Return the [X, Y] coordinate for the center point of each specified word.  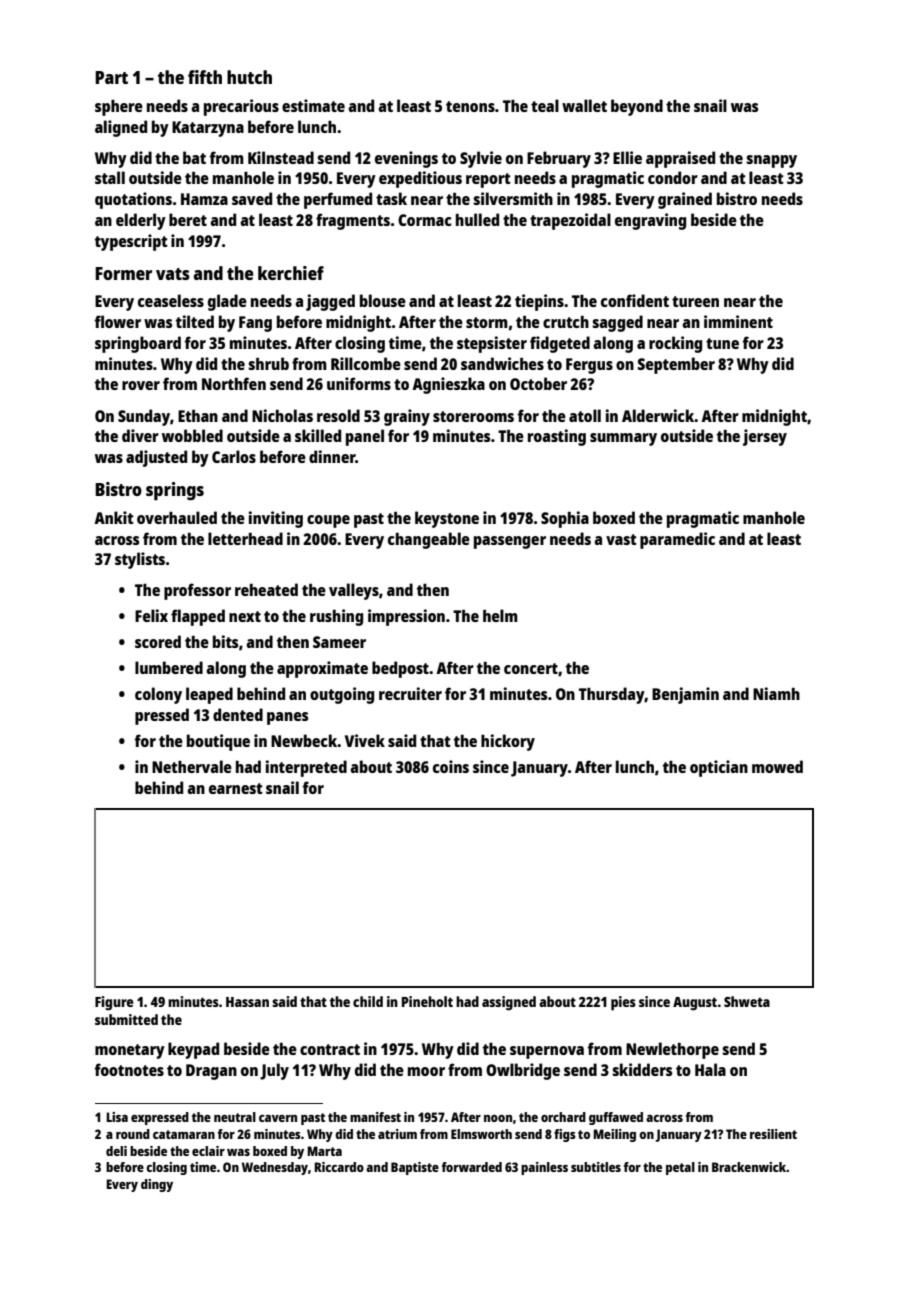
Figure [114, 1003]
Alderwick [658, 415]
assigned [509, 1003]
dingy [157, 1185]
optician [719, 768]
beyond [637, 107]
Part [111, 77]
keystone [447, 519]
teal [545, 105]
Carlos [234, 456]
